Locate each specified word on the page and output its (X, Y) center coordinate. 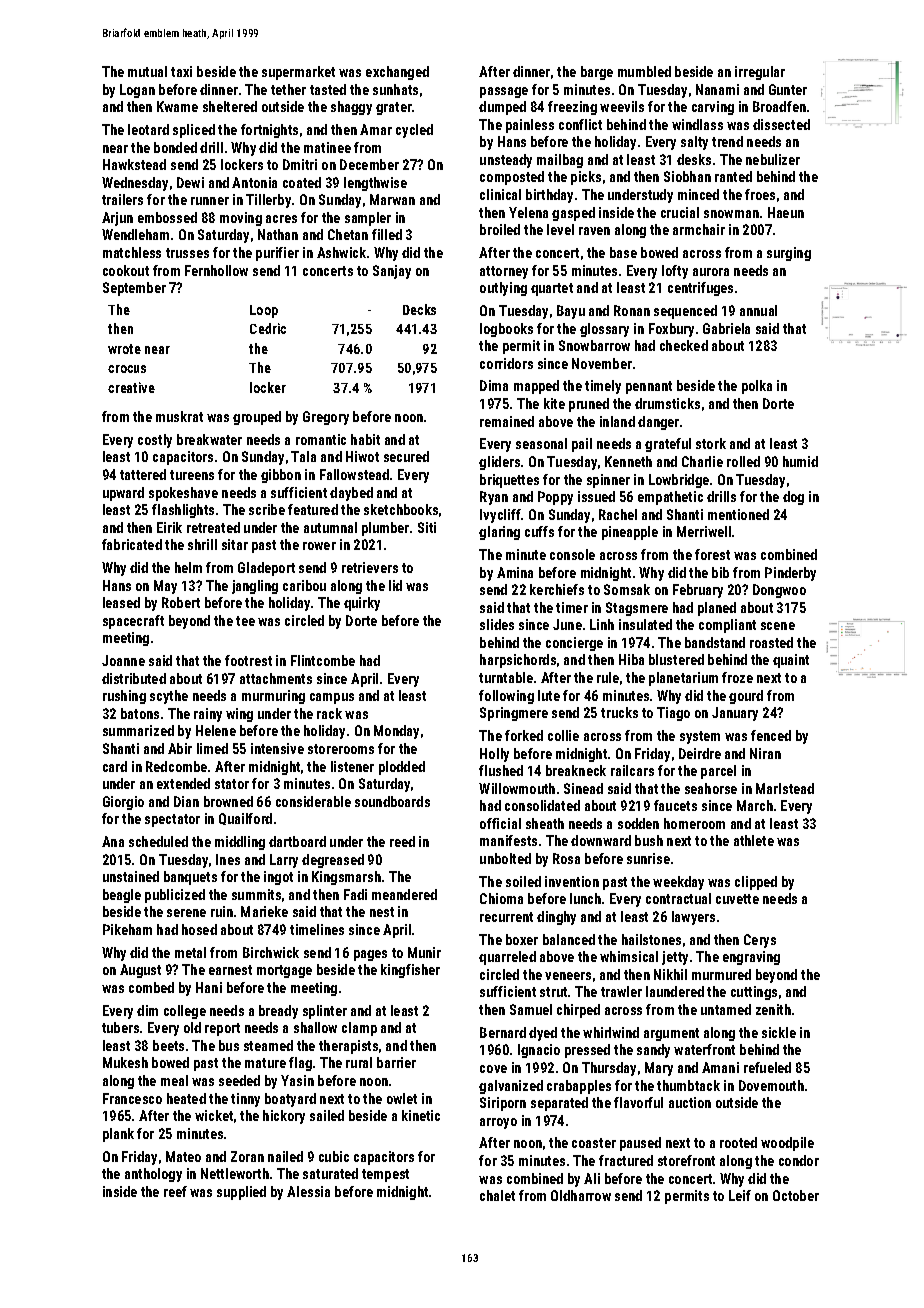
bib (720, 572)
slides (497, 624)
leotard (148, 129)
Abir (180, 748)
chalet (497, 1195)
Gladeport (266, 569)
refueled (767, 1067)
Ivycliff (500, 516)
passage (504, 92)
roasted (771, 642)
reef (175, 1191)
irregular (760, 73)
